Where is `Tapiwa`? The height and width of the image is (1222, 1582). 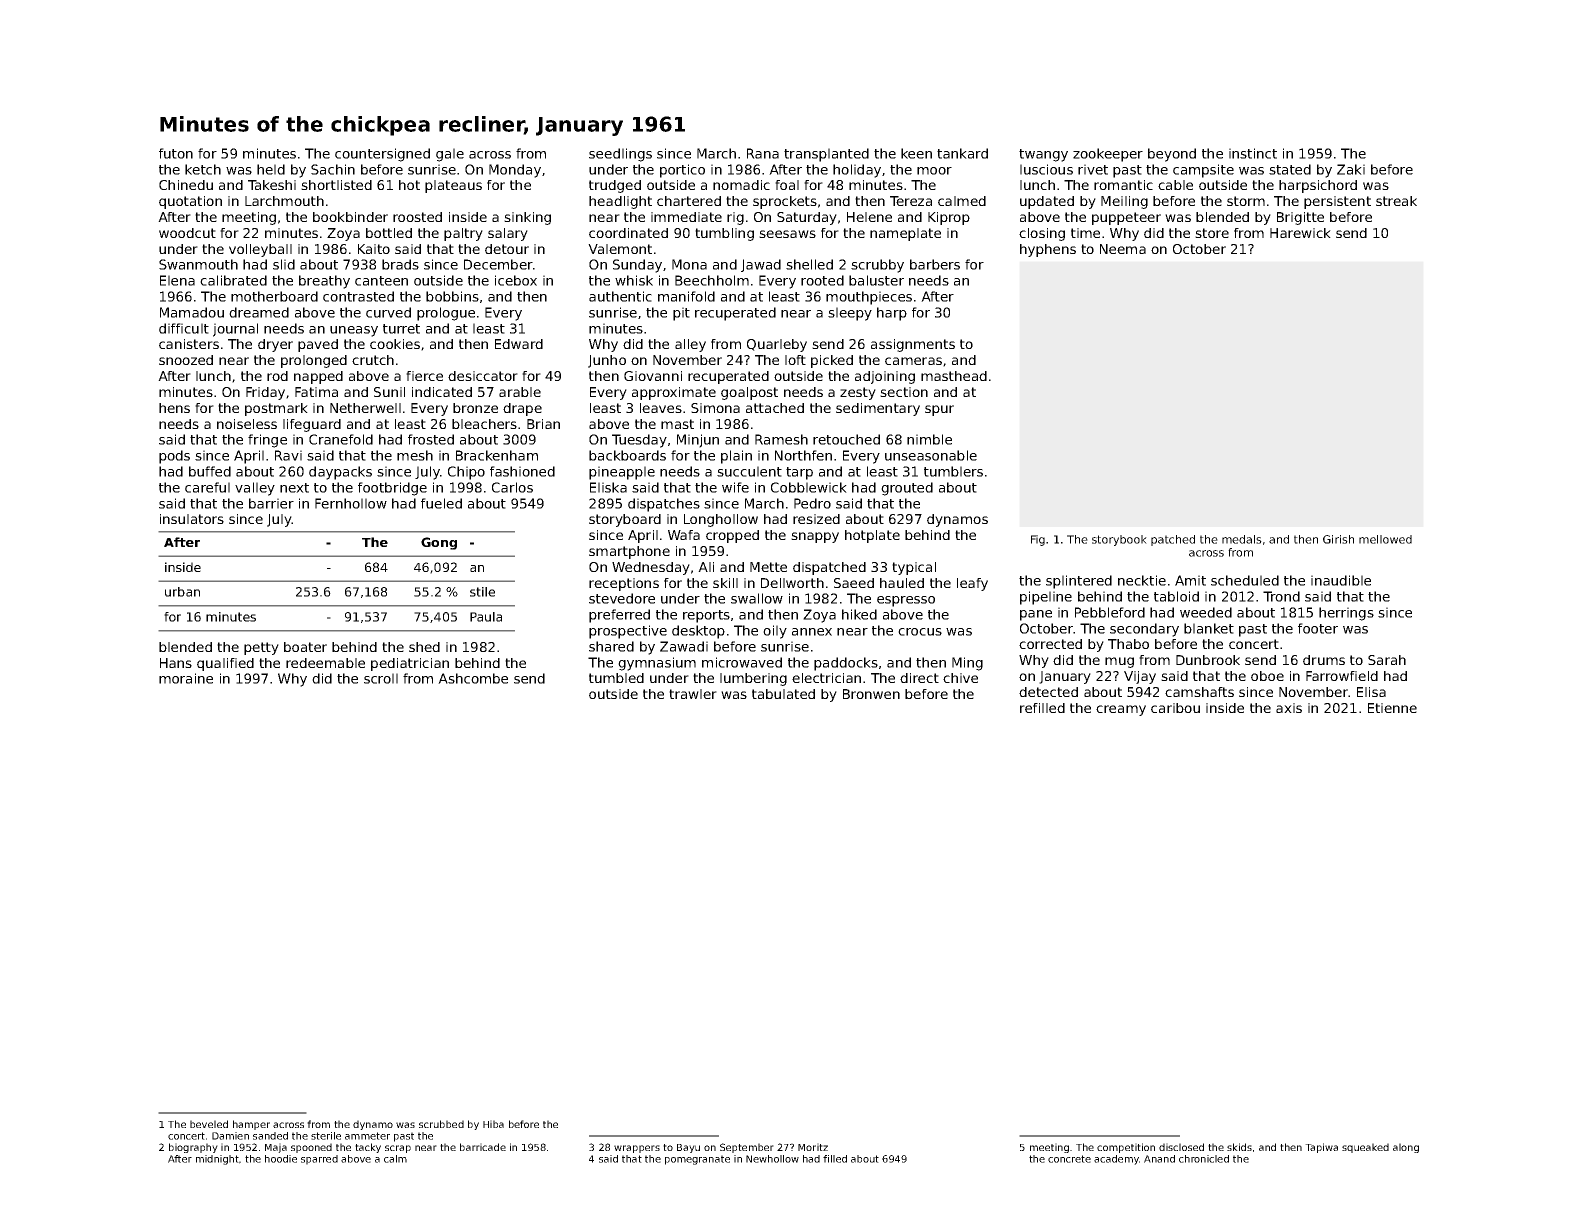
Tapiwa is located at coordinates (1321, 1148).
